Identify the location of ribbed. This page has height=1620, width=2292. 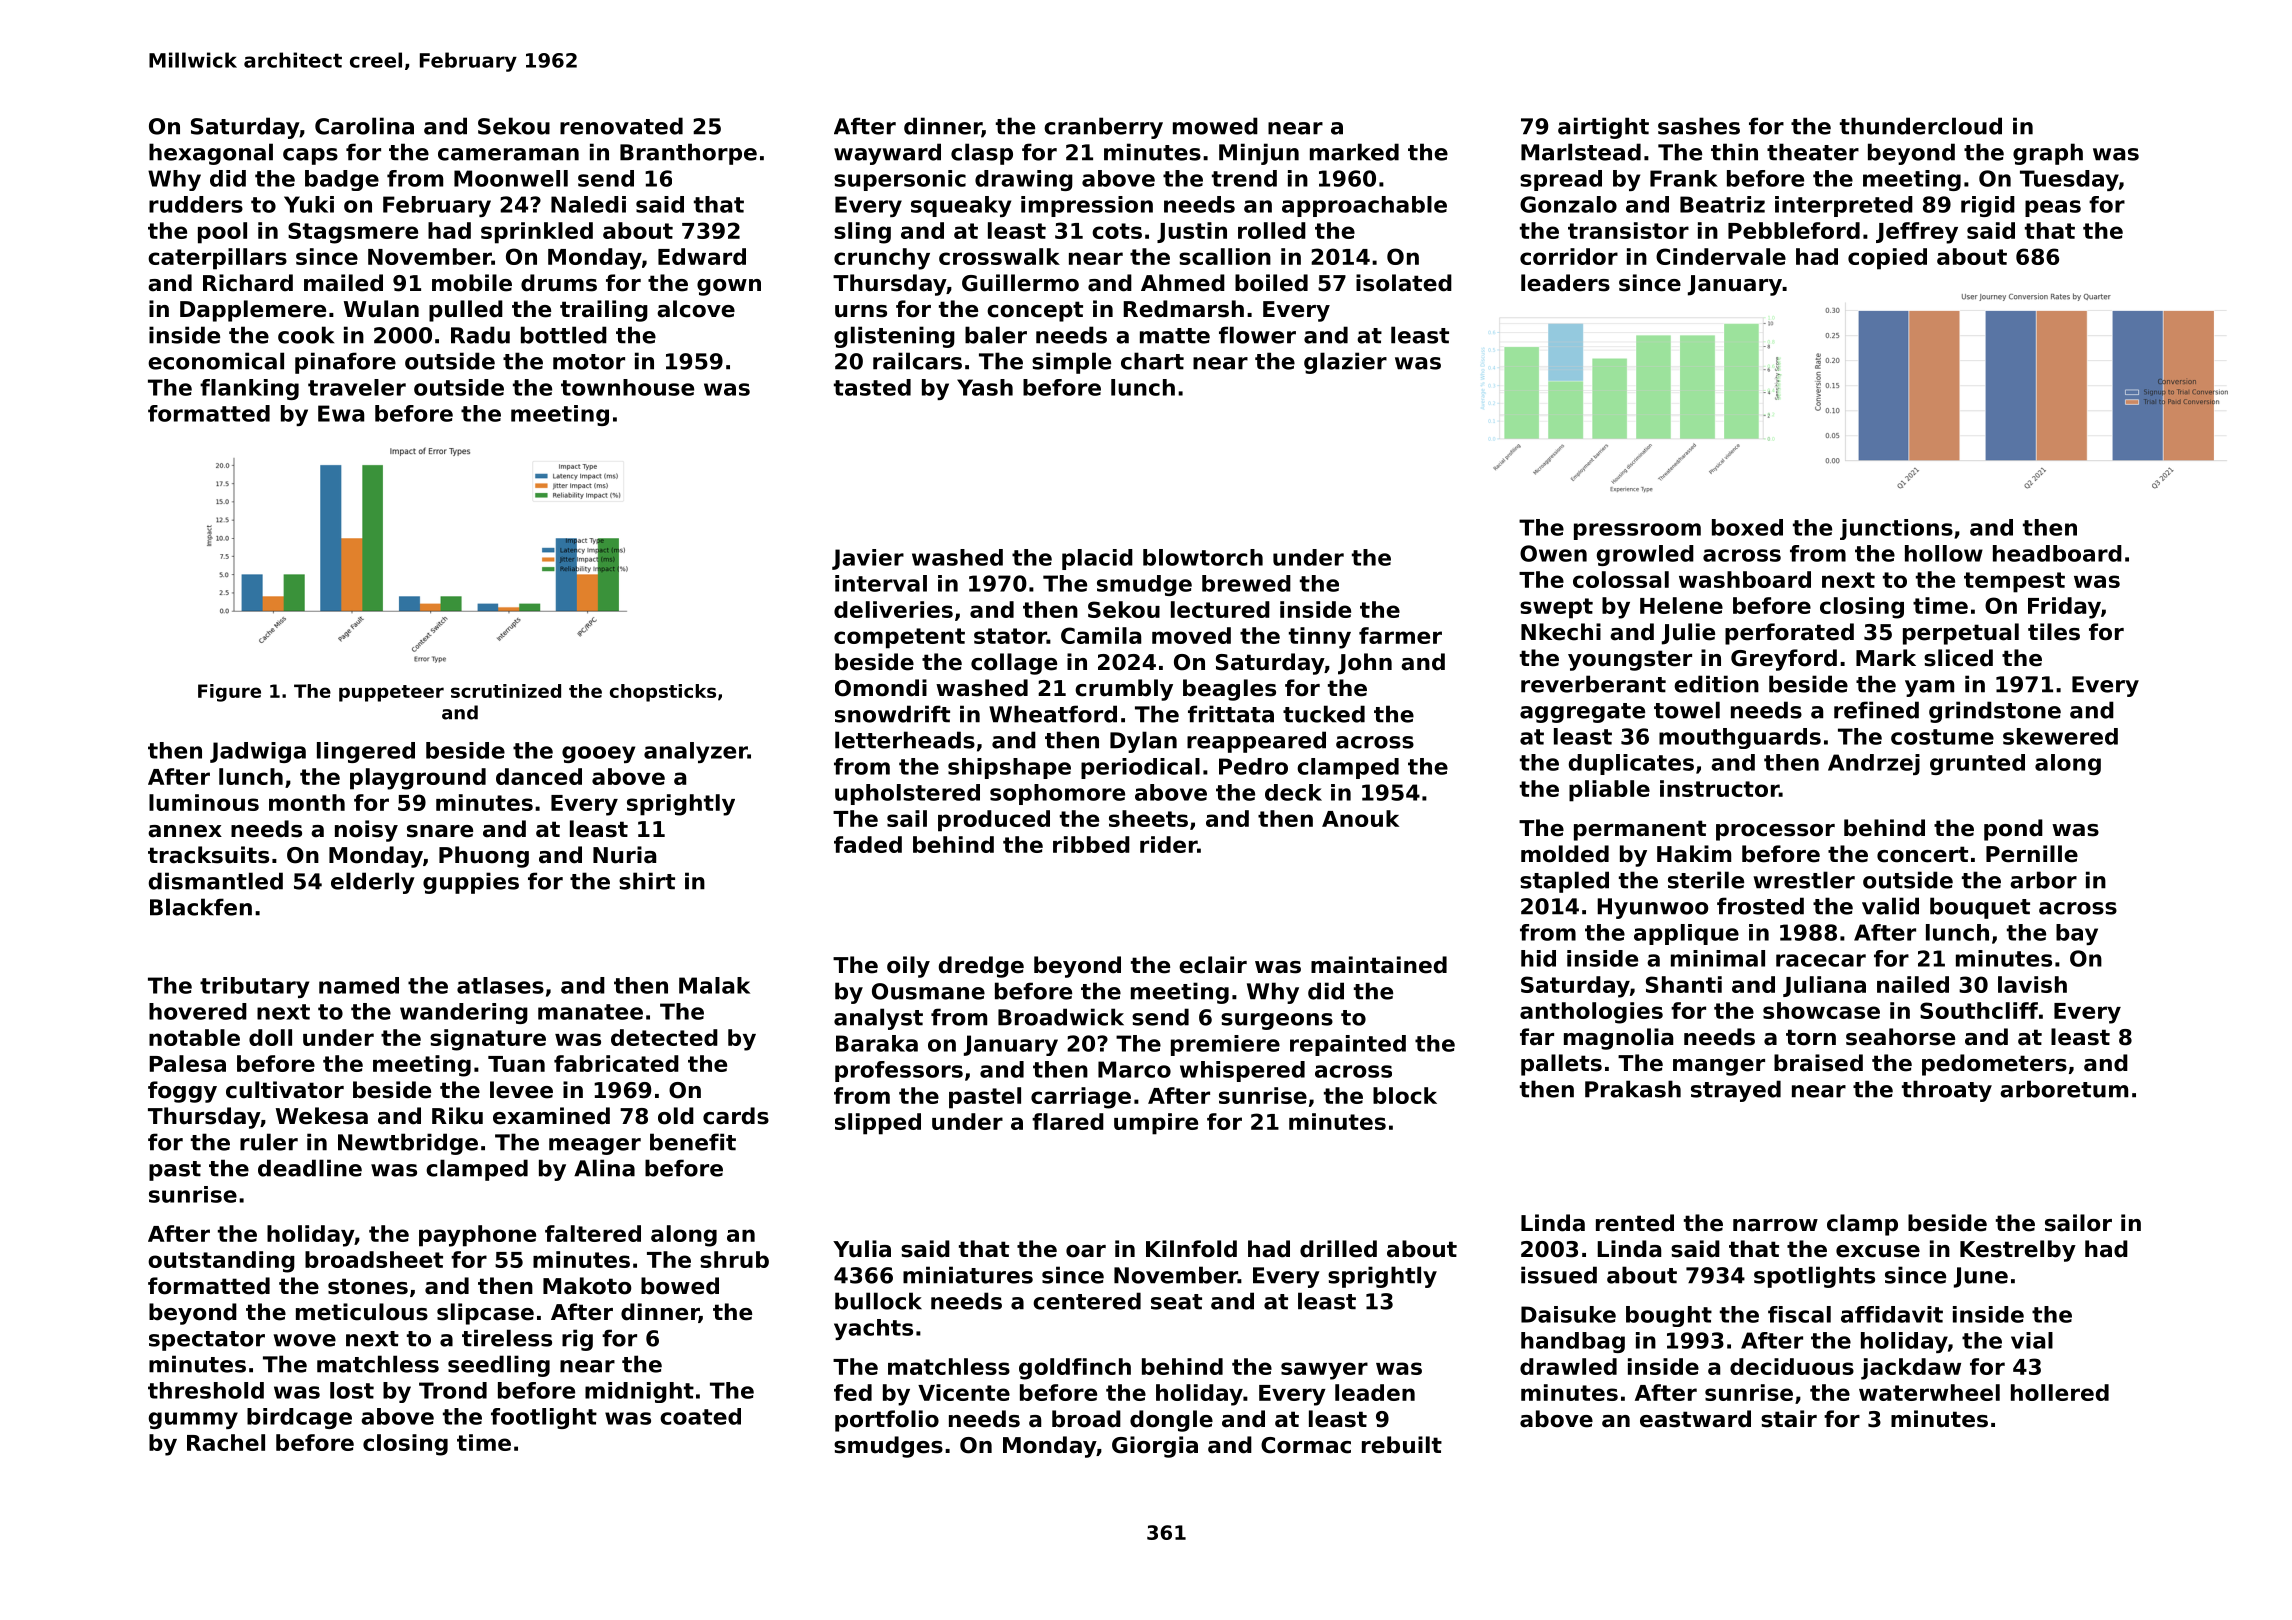
(1091, 844).
